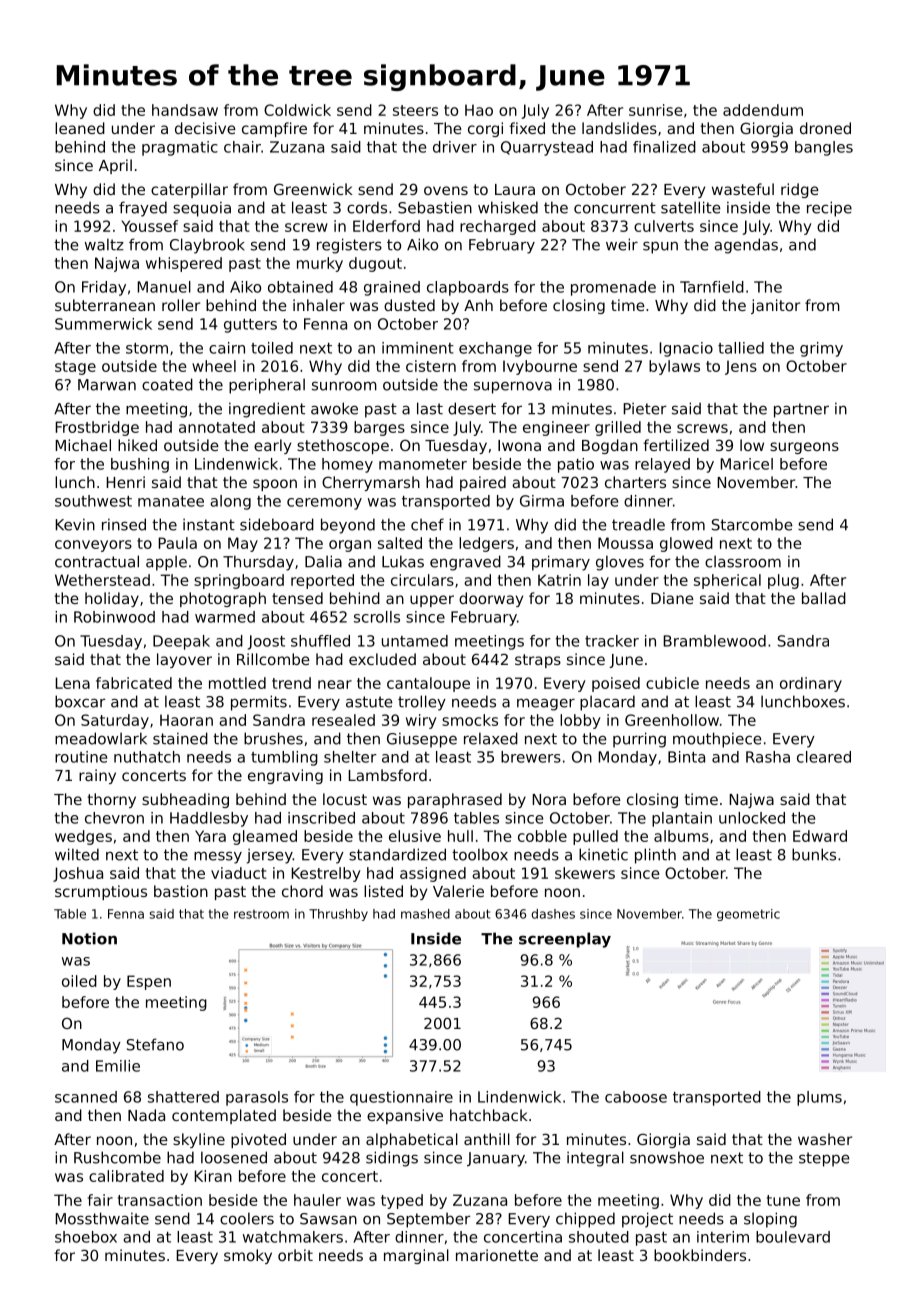 The image size is (908, 1316). Describe the element at coordinates (80, 128) in the screenshot. I see `leaned` at that location.
